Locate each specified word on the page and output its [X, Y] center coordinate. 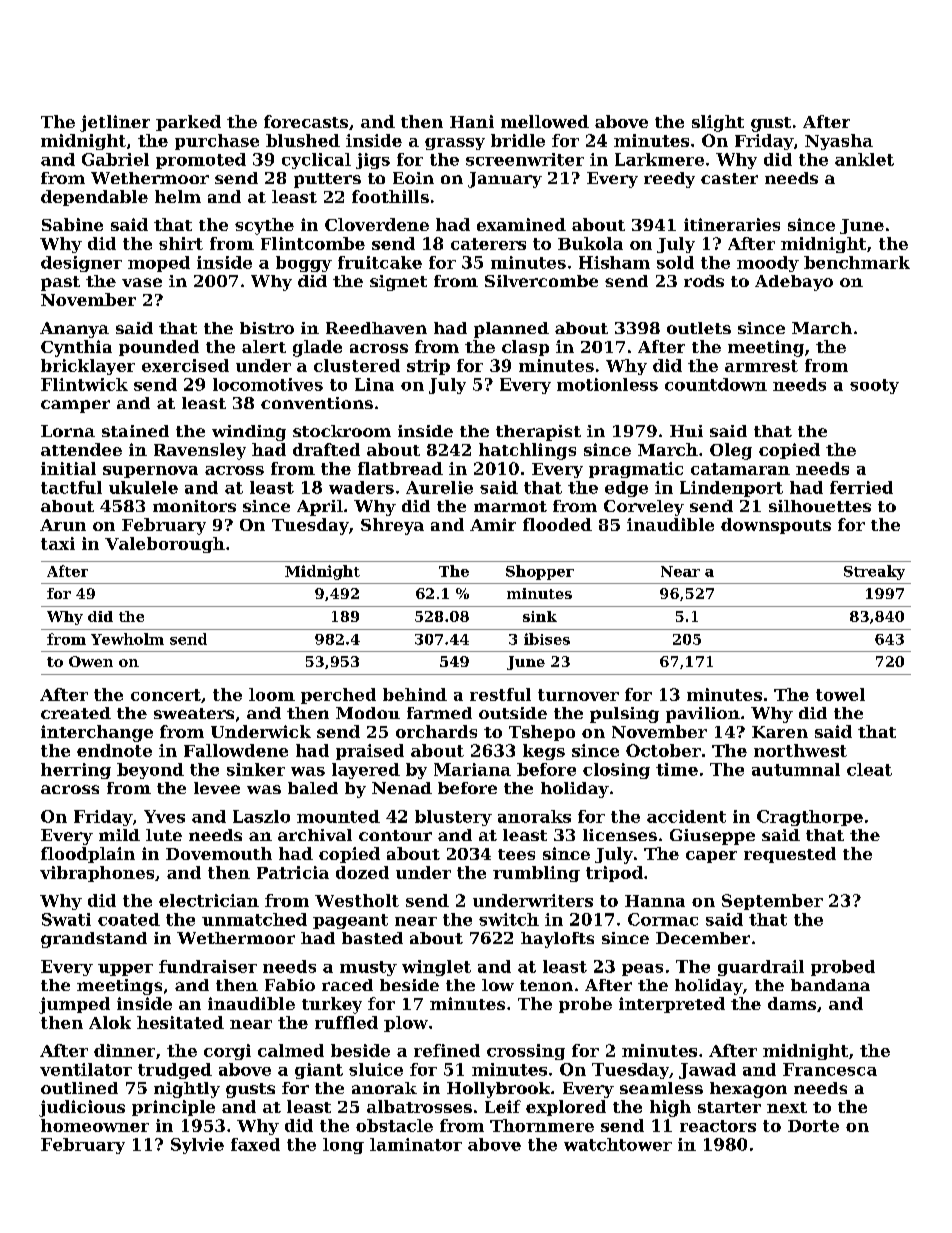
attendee [81, 449]
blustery [453, 818]
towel [840, 694]
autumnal [796, 769]
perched [338, 696]
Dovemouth [219, 853]
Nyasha [839, 142]
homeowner [95, 1125]
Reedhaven [376, 328]
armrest [761, 366]
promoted [201, 161]
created [76, 713]
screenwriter [525, 159]
